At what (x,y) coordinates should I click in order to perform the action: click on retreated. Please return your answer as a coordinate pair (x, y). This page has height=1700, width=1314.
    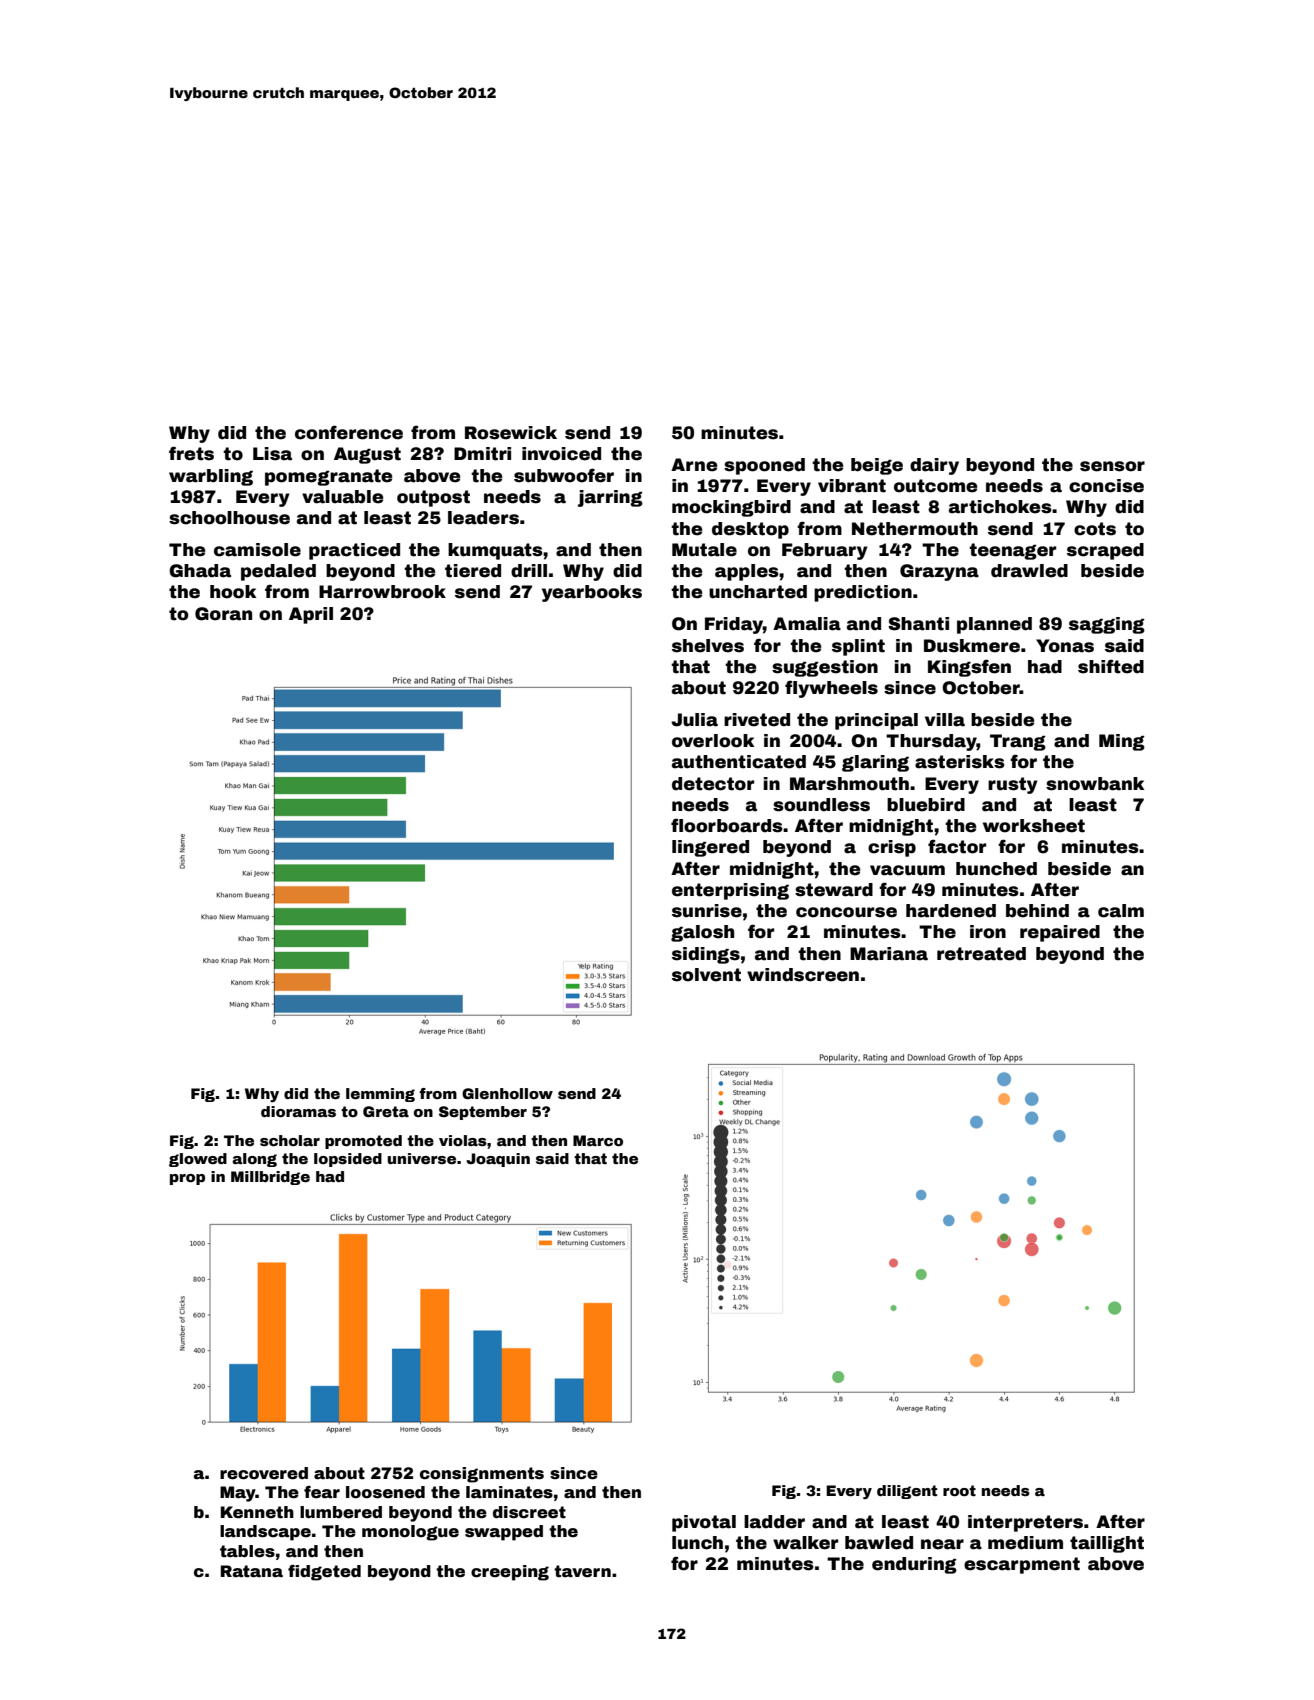
    Looking at the image, I should click on (981, 954).
